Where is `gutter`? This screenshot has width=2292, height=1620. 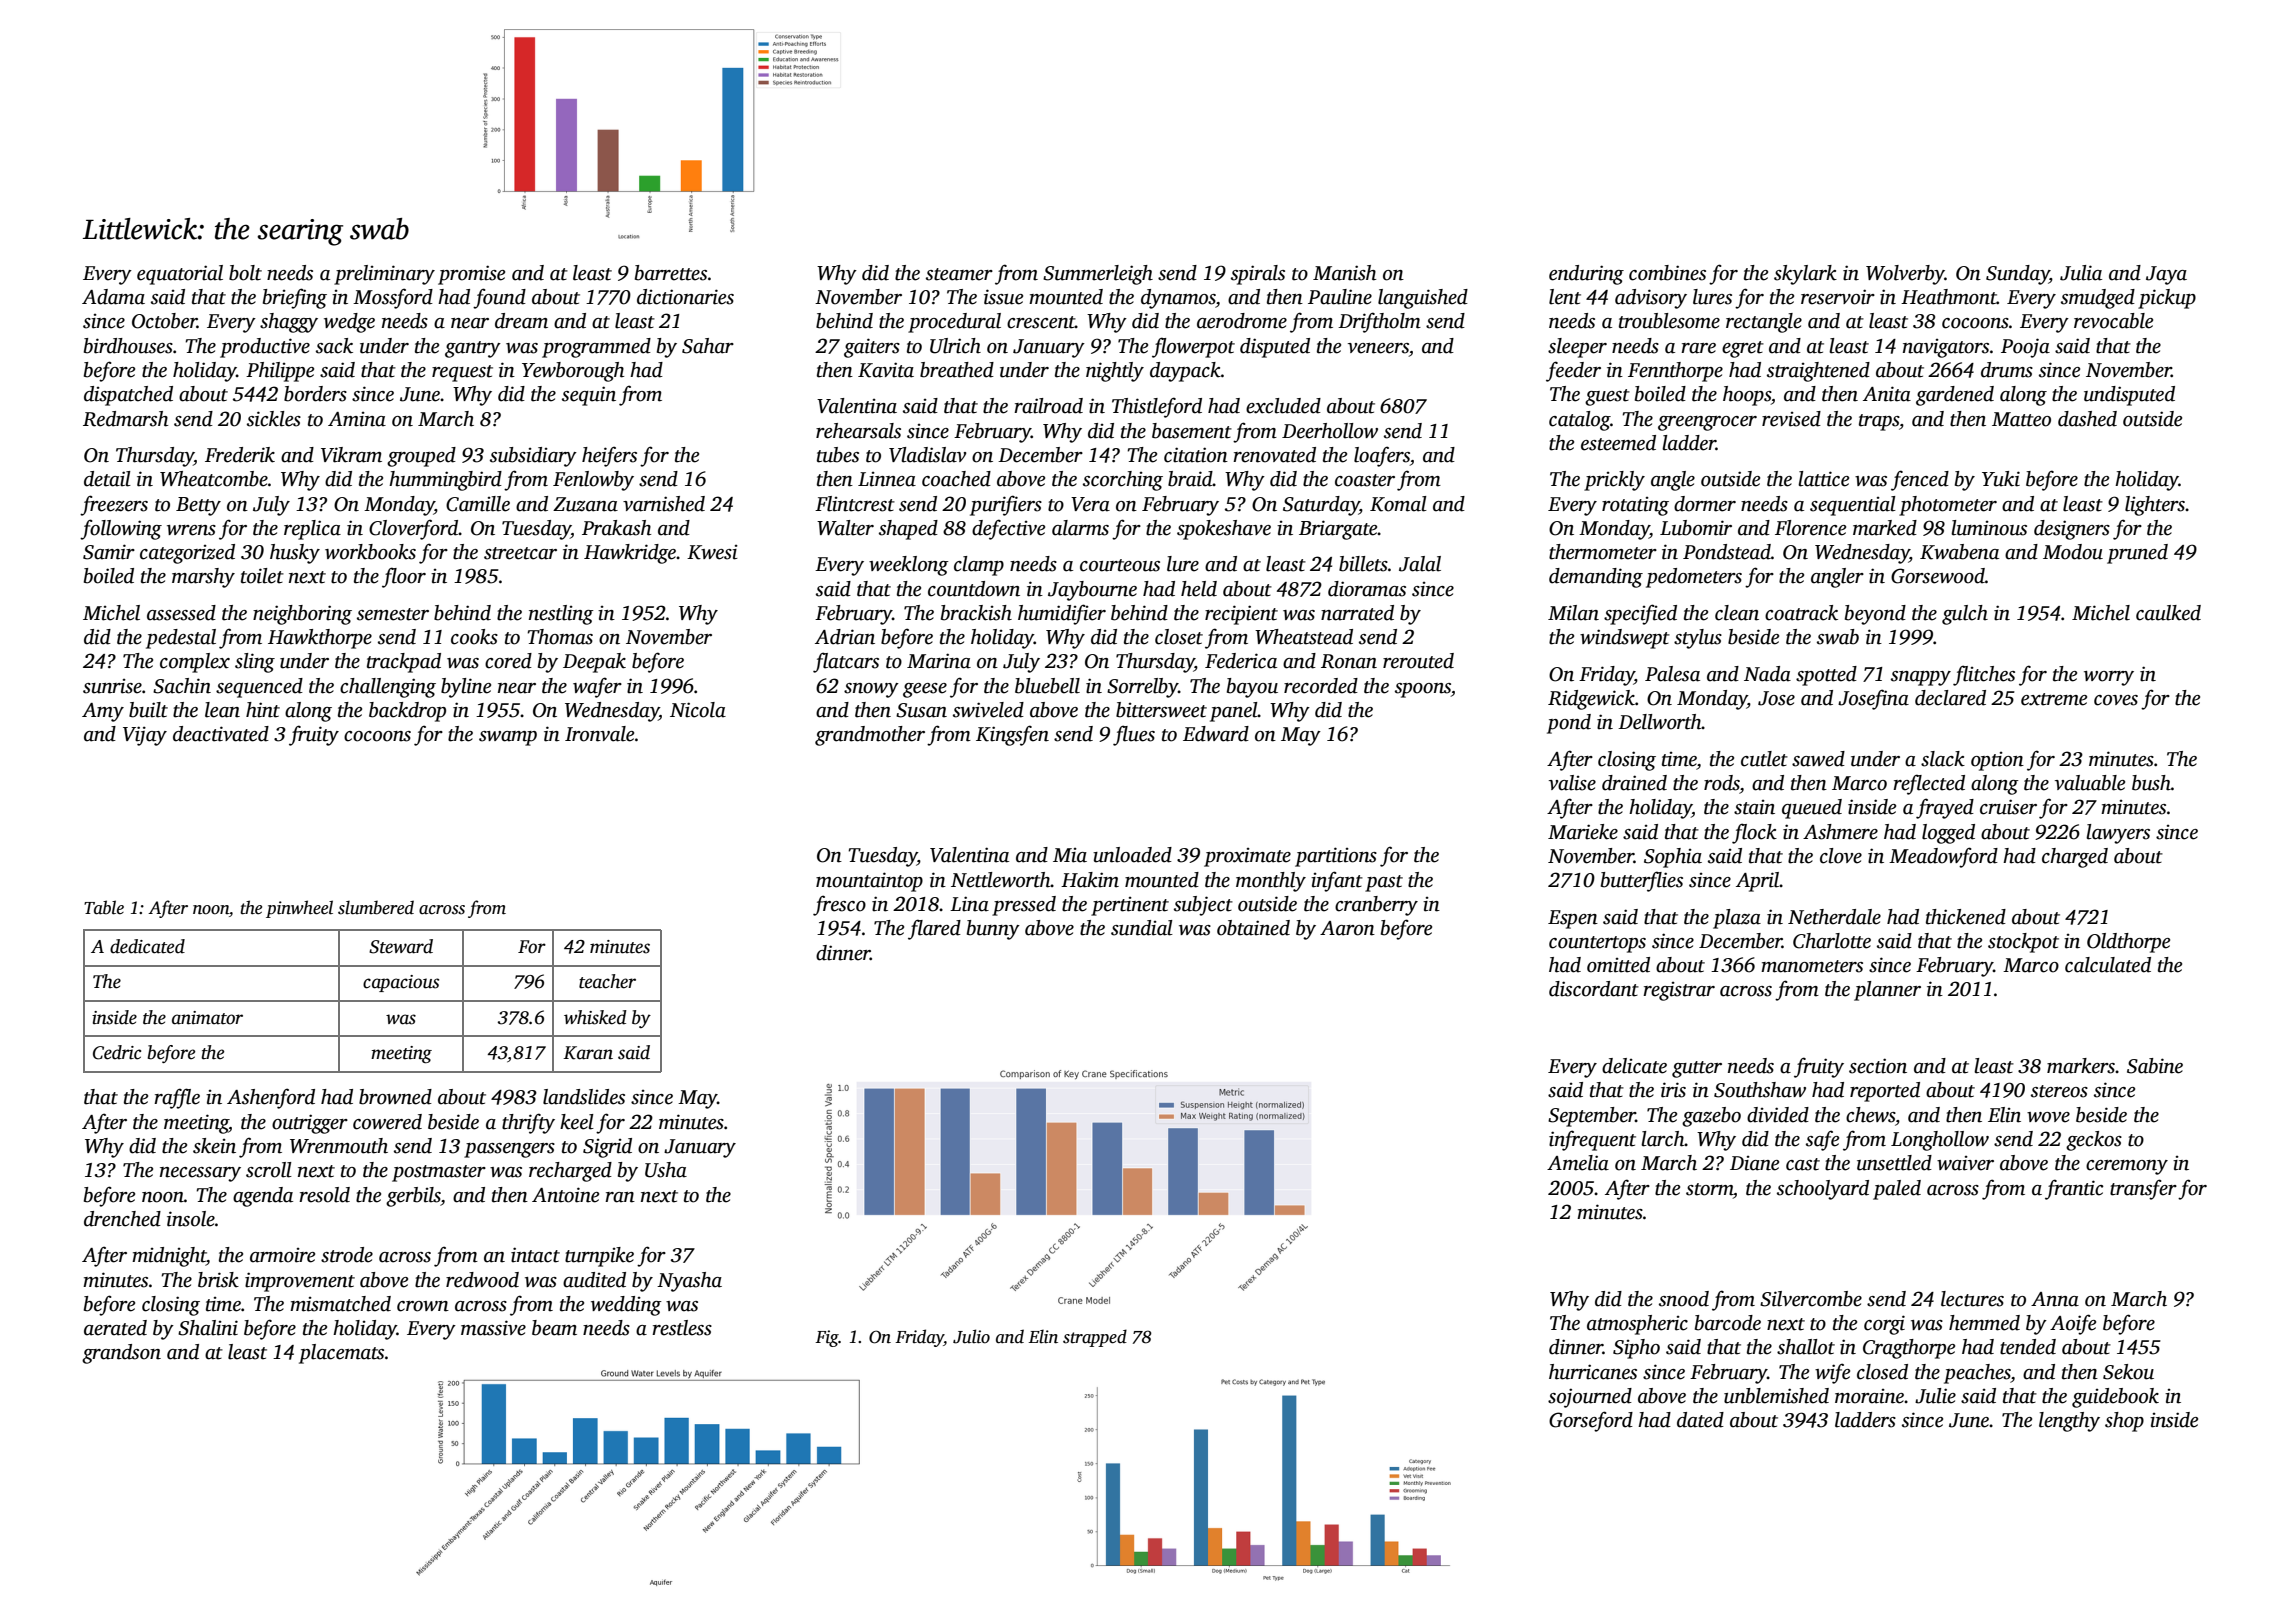
gutter is located at coordinates (1697, 1069).
